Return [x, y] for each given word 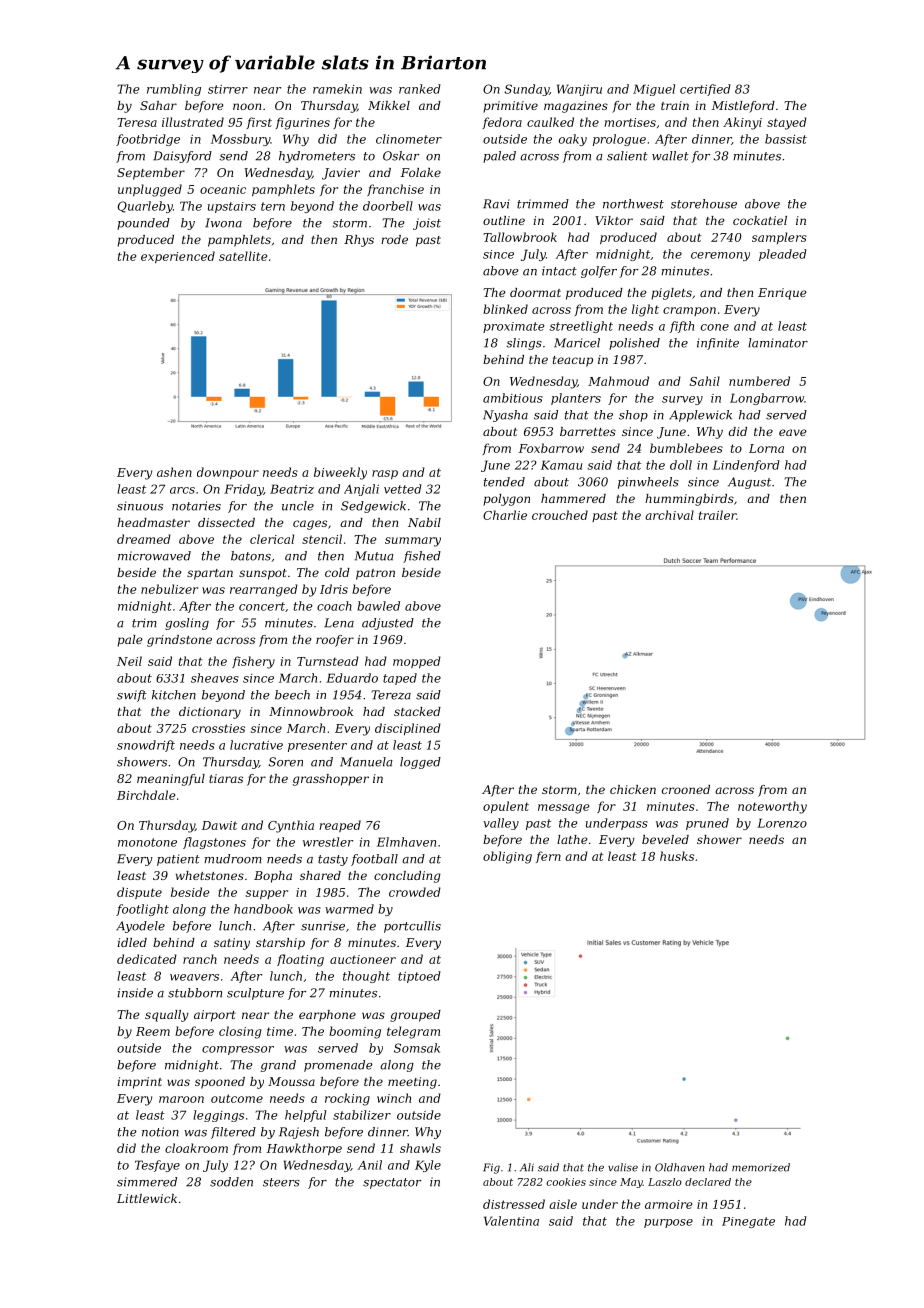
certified [705, 90]
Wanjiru [579, 90]
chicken [633, 789]
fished [422, 557]
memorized [761, 1167]
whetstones [210, 875]
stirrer [228, 89]
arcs [182, 490]
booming [355, 1032]
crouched [560, 515]
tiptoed [419, 977]
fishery [253, 662]
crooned [686, 789]
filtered [233, 1133]
